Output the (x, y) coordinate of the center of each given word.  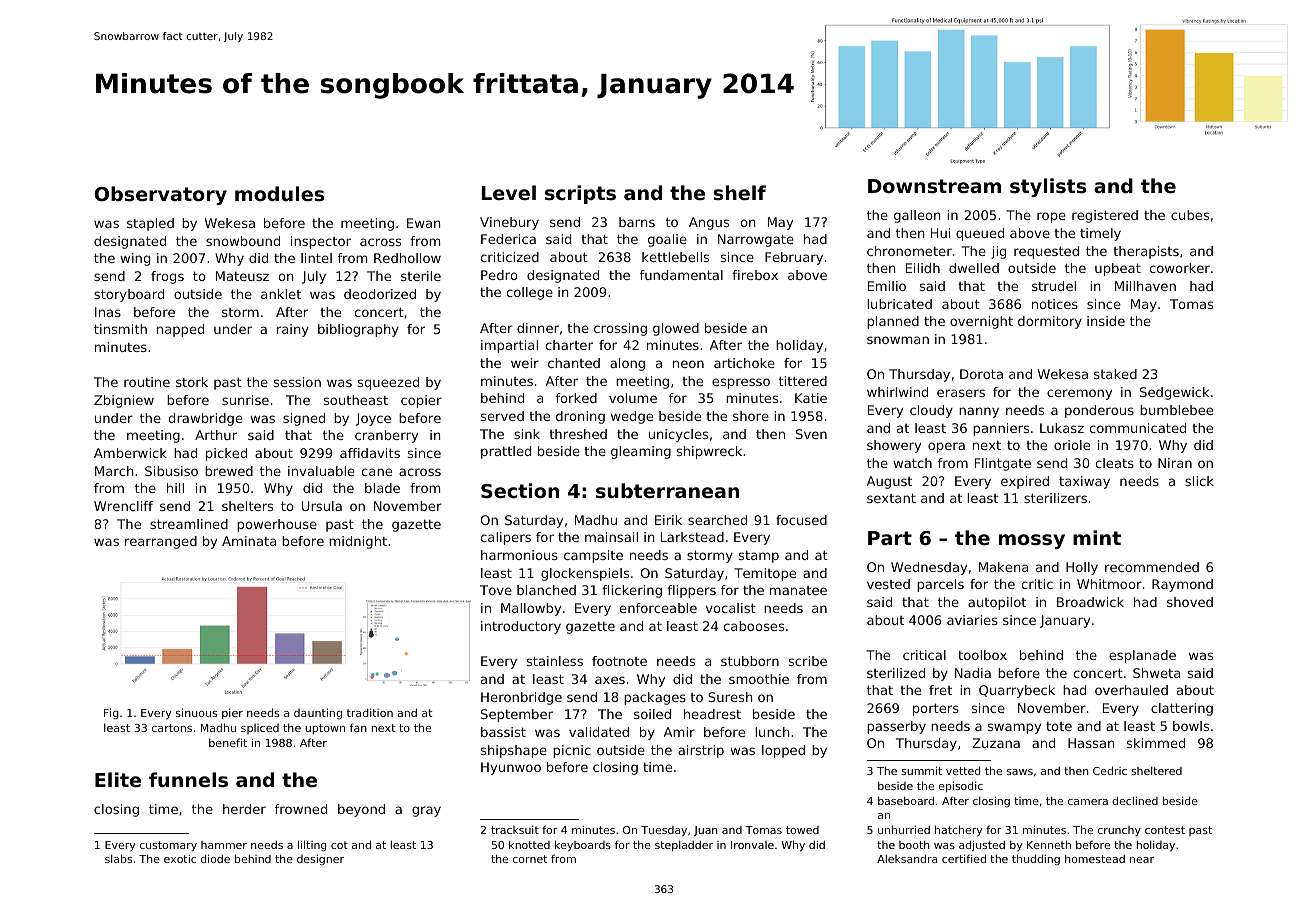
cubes (1190, 215)
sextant (891, 498)
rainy (293, 330)
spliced (260, 729)
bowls (1191, 726)
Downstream (934, 186)
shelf (740, 193)
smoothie (759, 679)
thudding (1036, 859)
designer (320, 860)
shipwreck (709, 452)
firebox (755, 275)
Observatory (160, 195)
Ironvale (752, 845)
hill (175, 488)
